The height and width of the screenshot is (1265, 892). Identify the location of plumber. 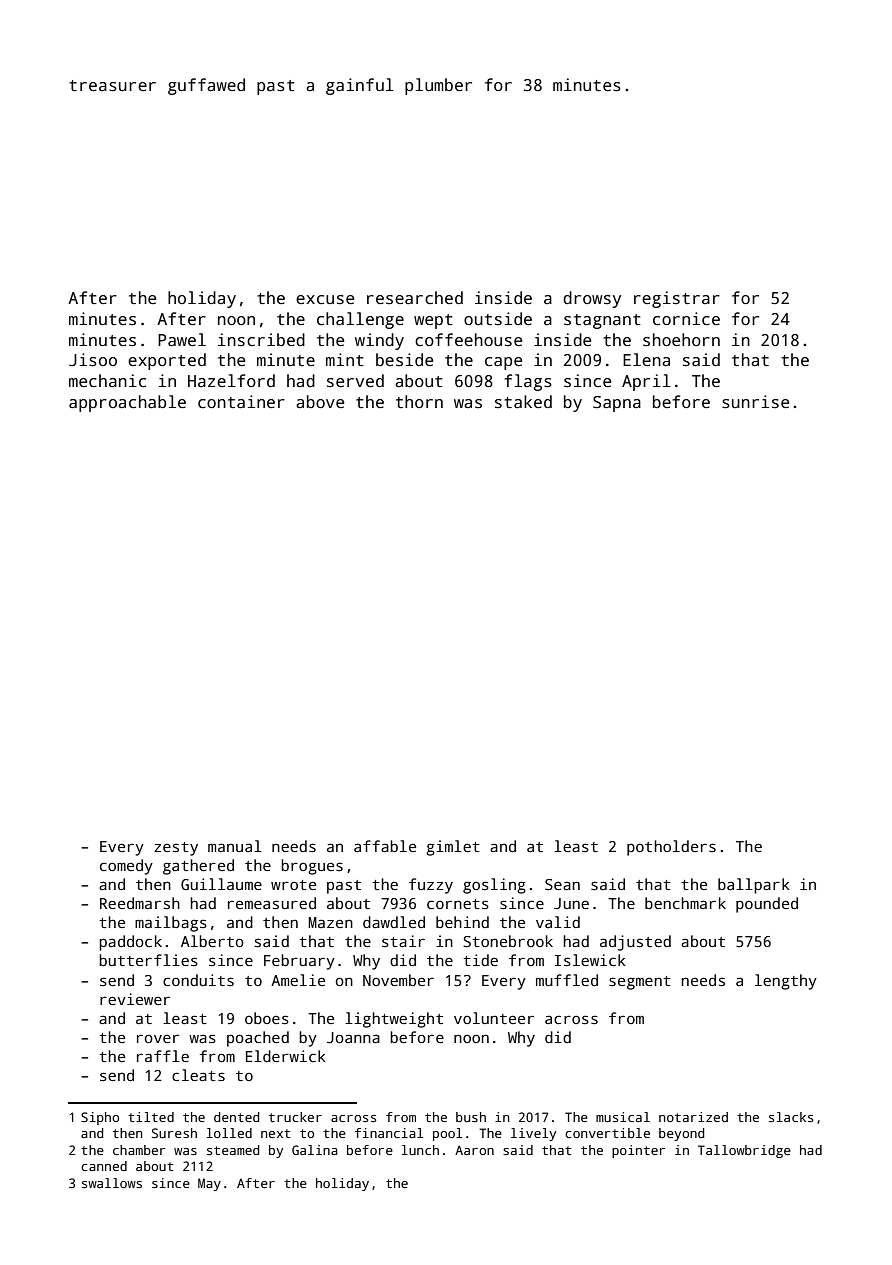
(438, 86).
